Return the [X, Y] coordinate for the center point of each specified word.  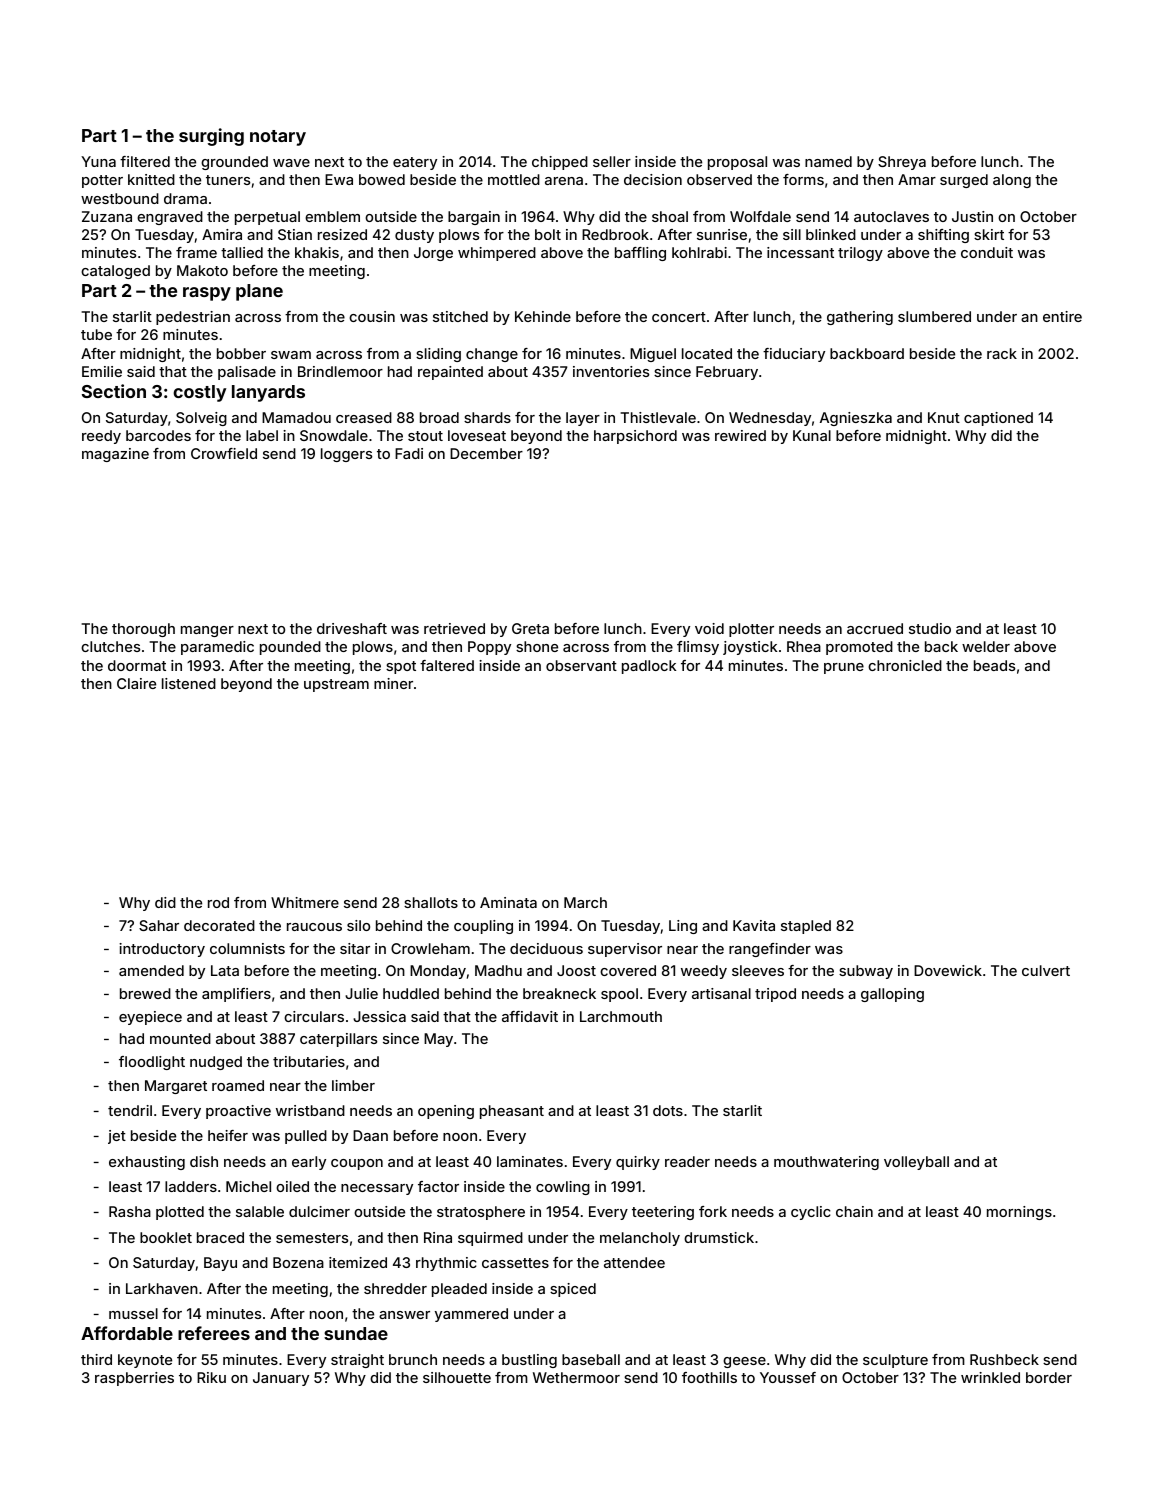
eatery [415, 163]
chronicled [905, 665]
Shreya [902, 163]
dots [668, 1110]
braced [220, 1237]
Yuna [98, 161]
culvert [1046, 970]
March [585, 902]
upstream [336, 685]
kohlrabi [699, 252]
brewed [145, 993]
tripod [775, 995]
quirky [638, 1163]
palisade [247, 373]
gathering [860, 318]
